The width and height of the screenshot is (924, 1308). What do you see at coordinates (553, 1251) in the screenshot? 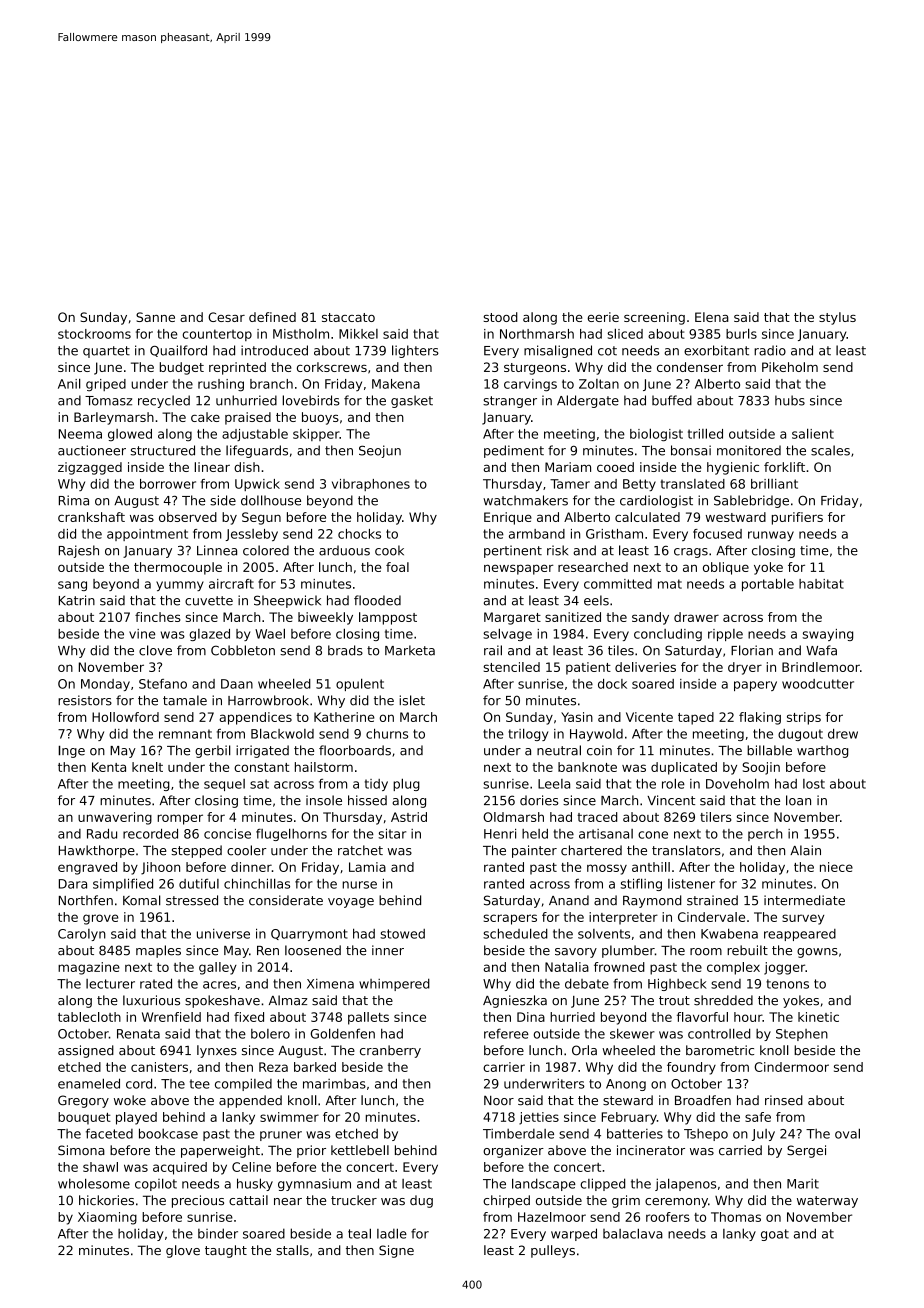
I see `pulleys` at bounding box center [553, 1251].
